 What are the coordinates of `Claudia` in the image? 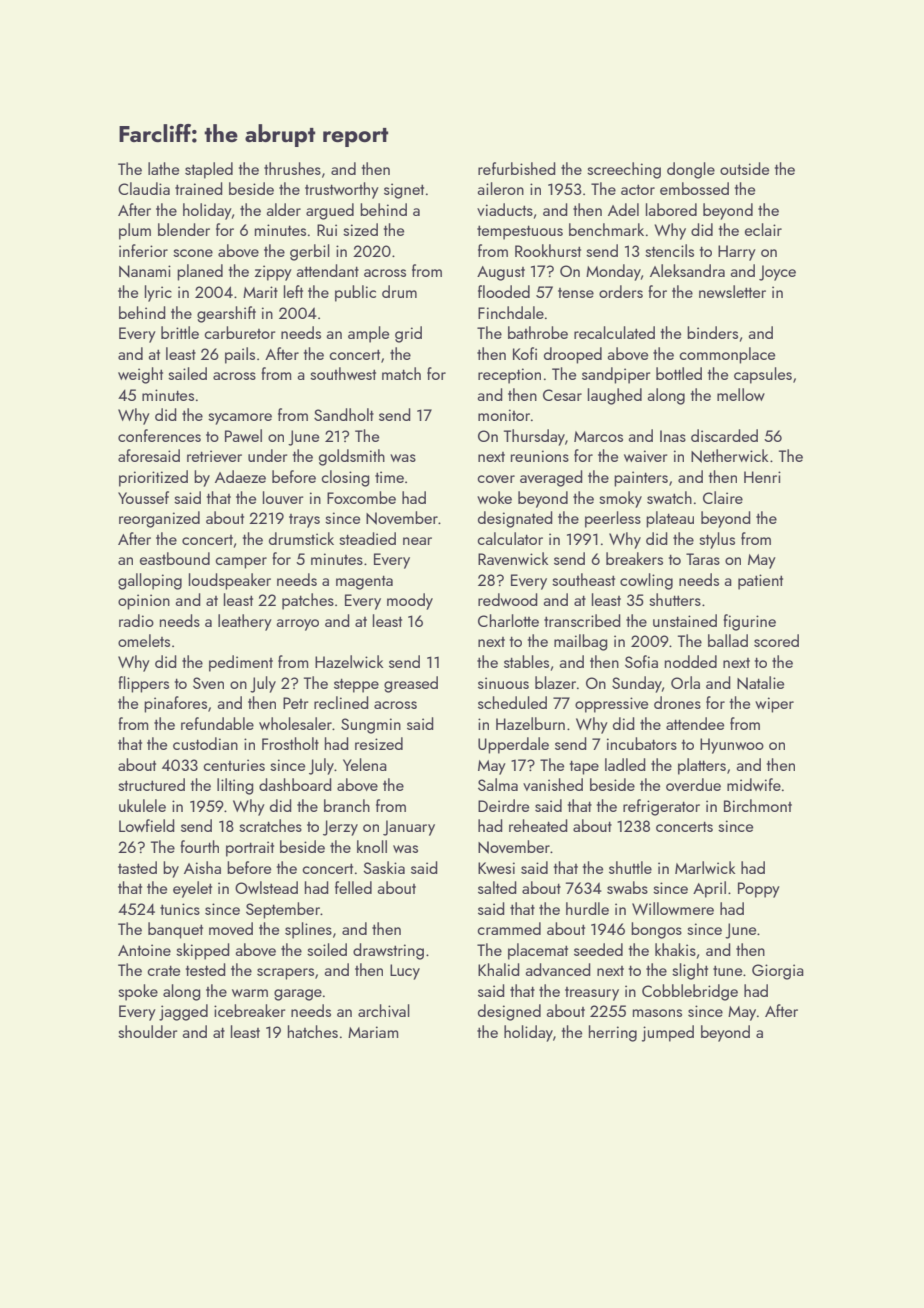 It's located at (144, 188).
